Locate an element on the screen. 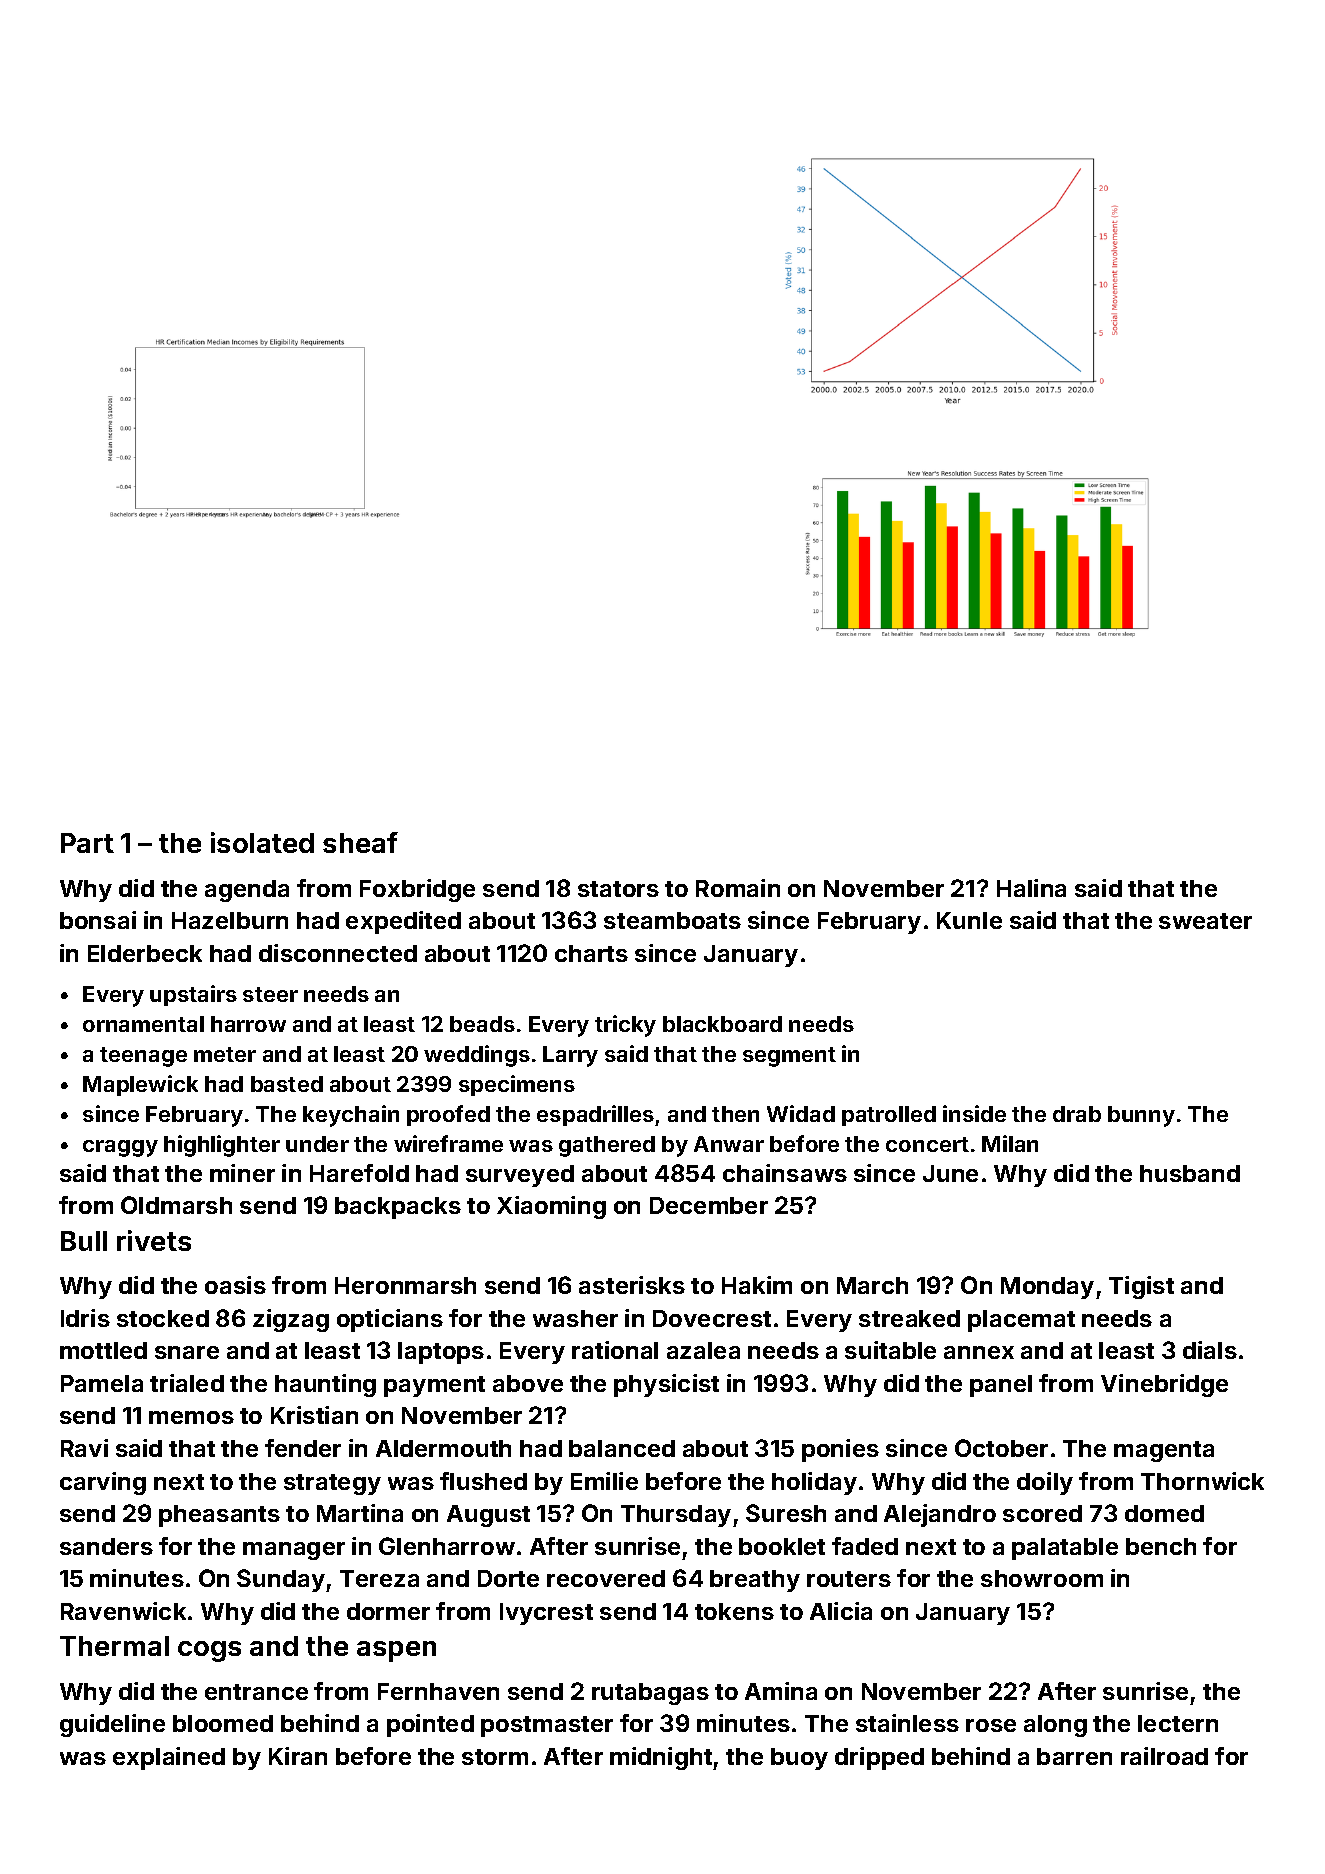 This screenshot has height=1874, width=1325. Romain is located at coordinates (738, 888).
